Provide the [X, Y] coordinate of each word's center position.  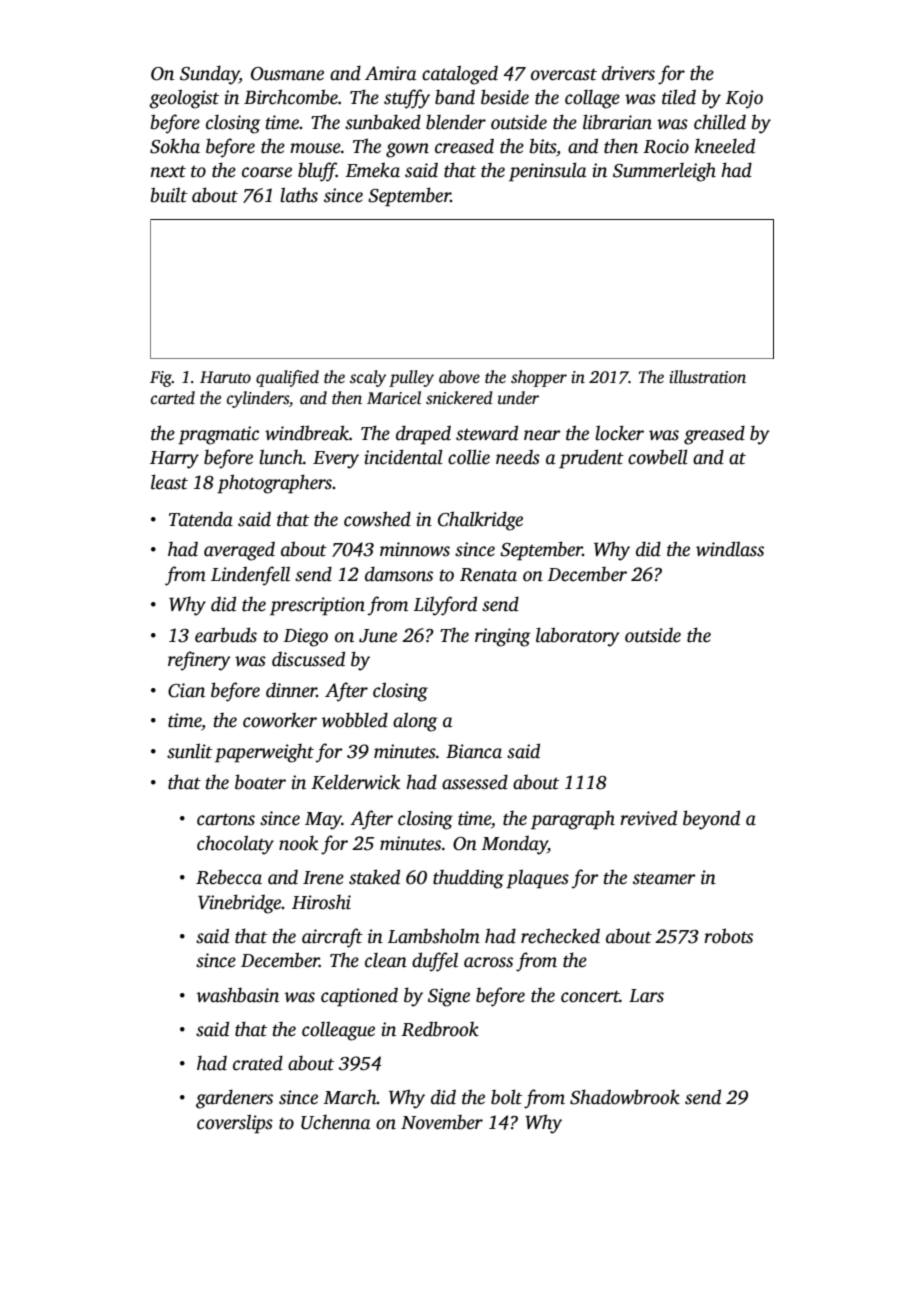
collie [469, 457]
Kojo [744, 99]
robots [728, 936]
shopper [539, 378]
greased [714, 435]
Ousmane [287, 74]
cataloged [460, 75]
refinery [199, 661]
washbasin [238, 995]
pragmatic [218, 435]
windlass [730, 549]
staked [374, 877]
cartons [226, 820]
